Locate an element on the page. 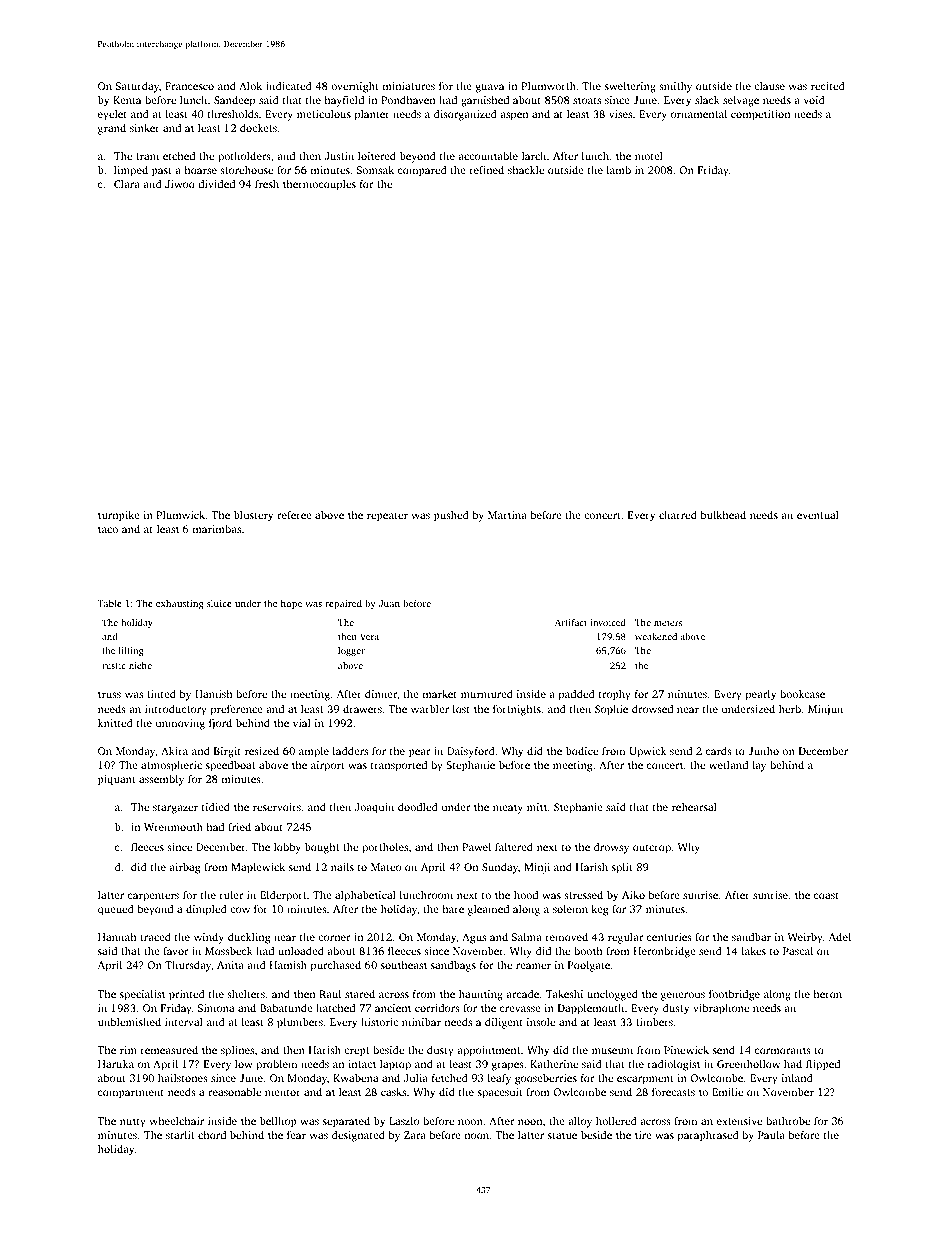 This document has height=1233, width=952. guava is located at coordinates (490, 88).
